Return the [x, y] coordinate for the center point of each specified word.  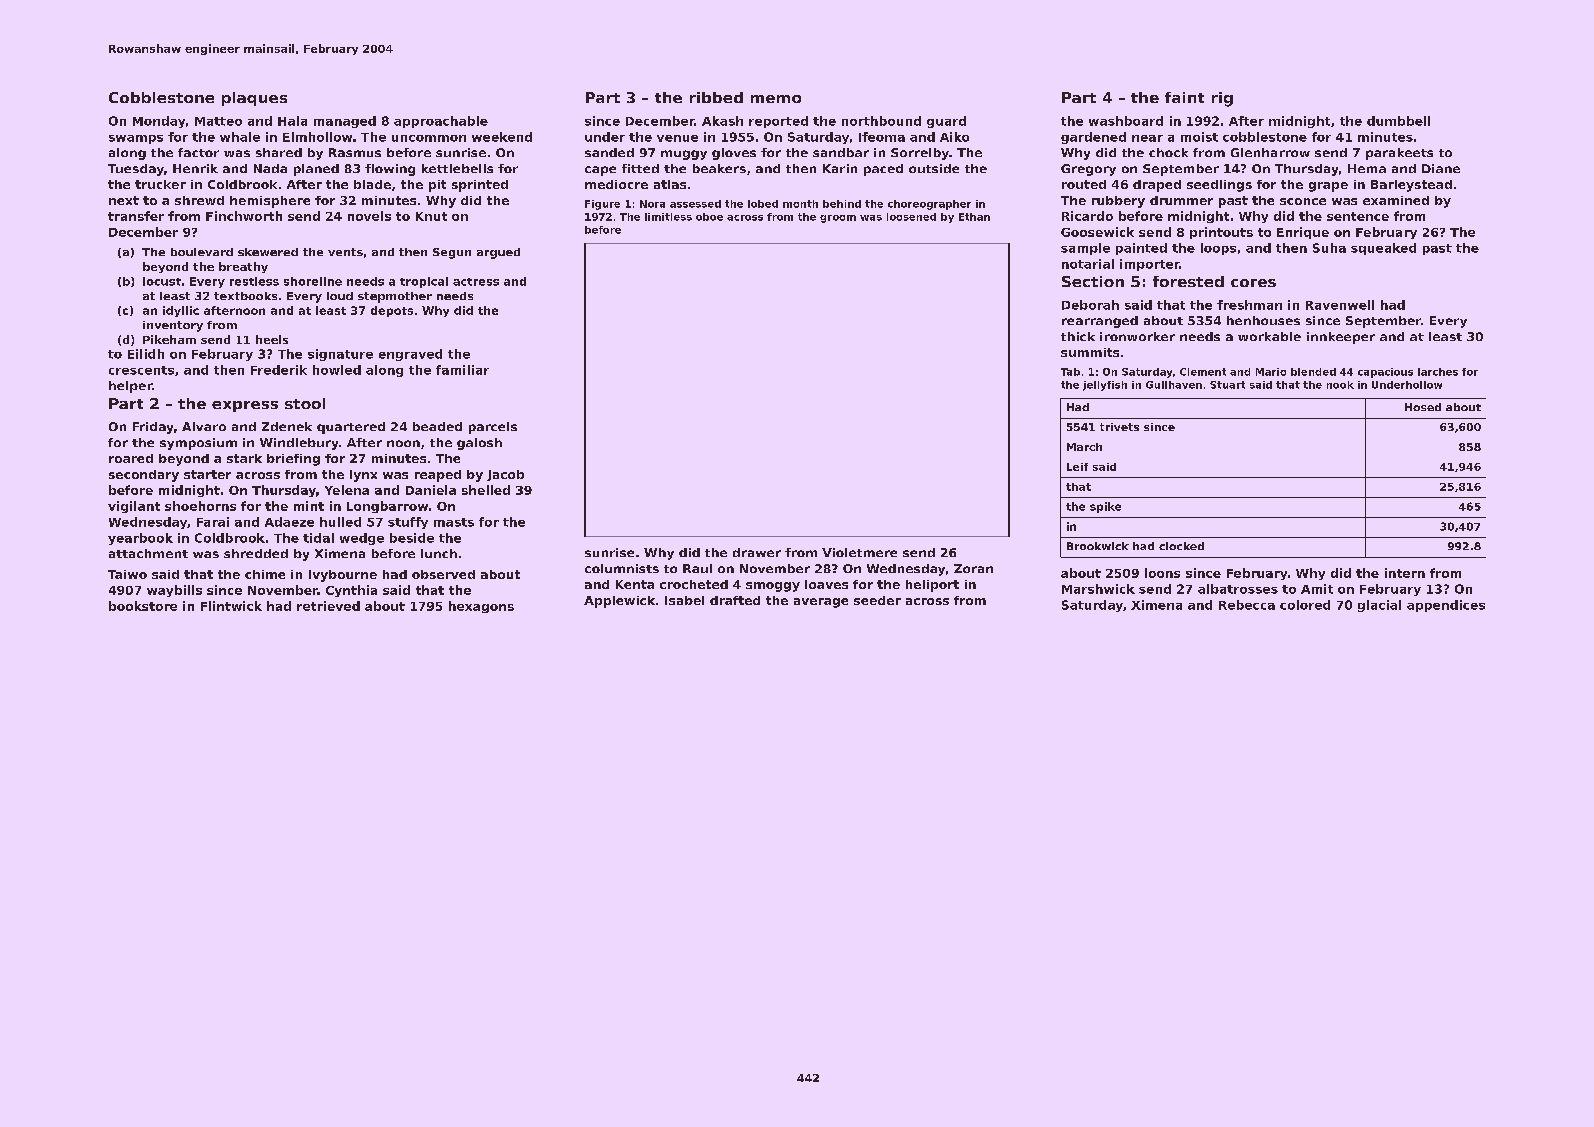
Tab [1070, 372]
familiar [462, 370]
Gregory [1088, 170]
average [821, 603]
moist [1199, 137]
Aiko [954, 137]
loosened [911, 217]
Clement [1203, 372]
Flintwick [231, 606]
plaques [254, 99]
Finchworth [244, 216]
